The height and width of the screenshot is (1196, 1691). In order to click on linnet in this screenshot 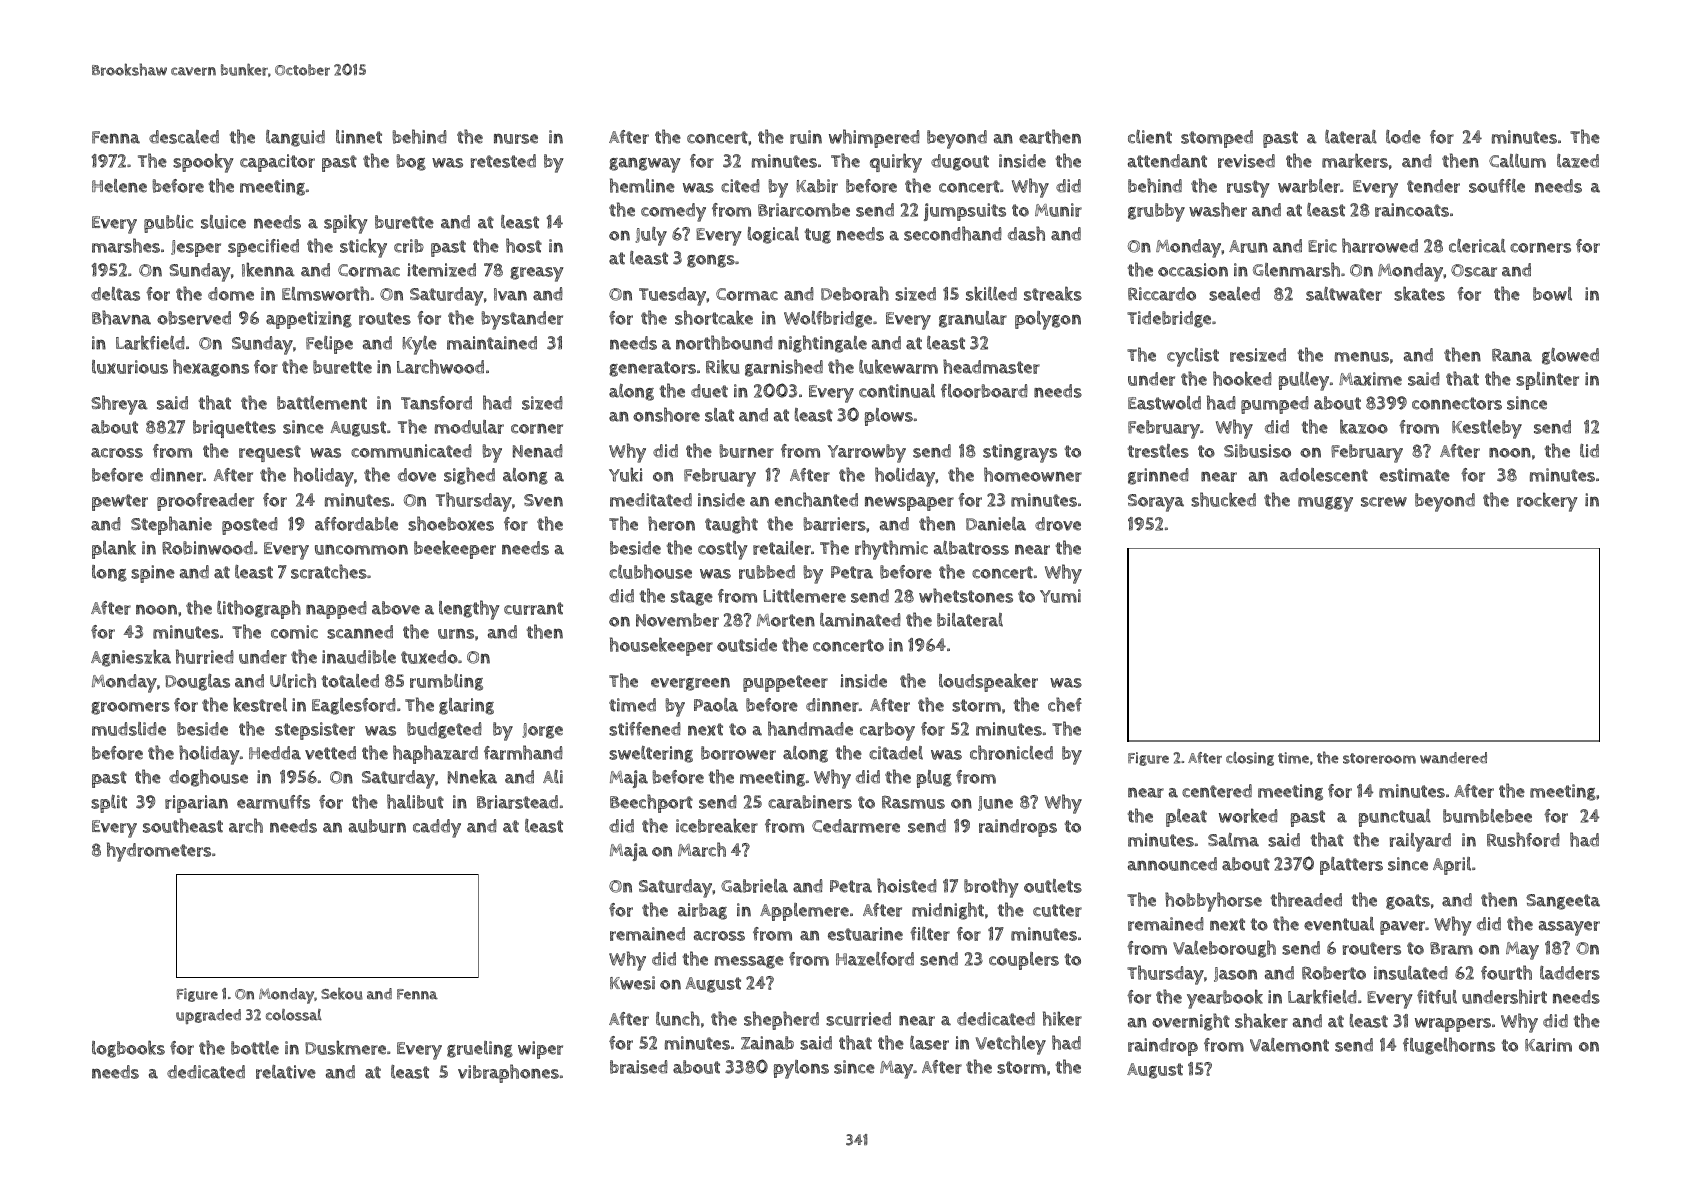, I will do `click(359, 137)`.
